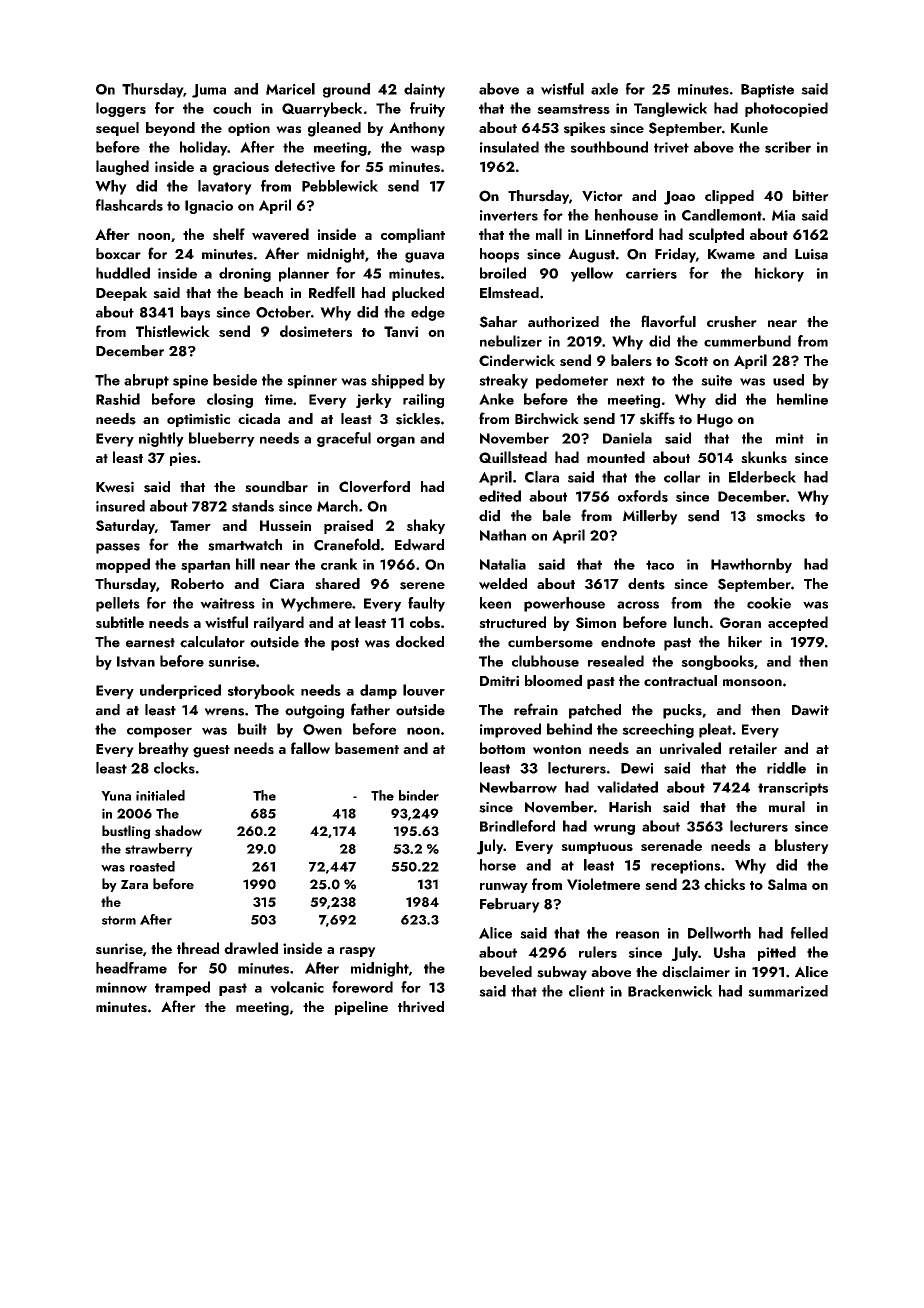  I want to click on Brackenwick, so click(670, 991).
